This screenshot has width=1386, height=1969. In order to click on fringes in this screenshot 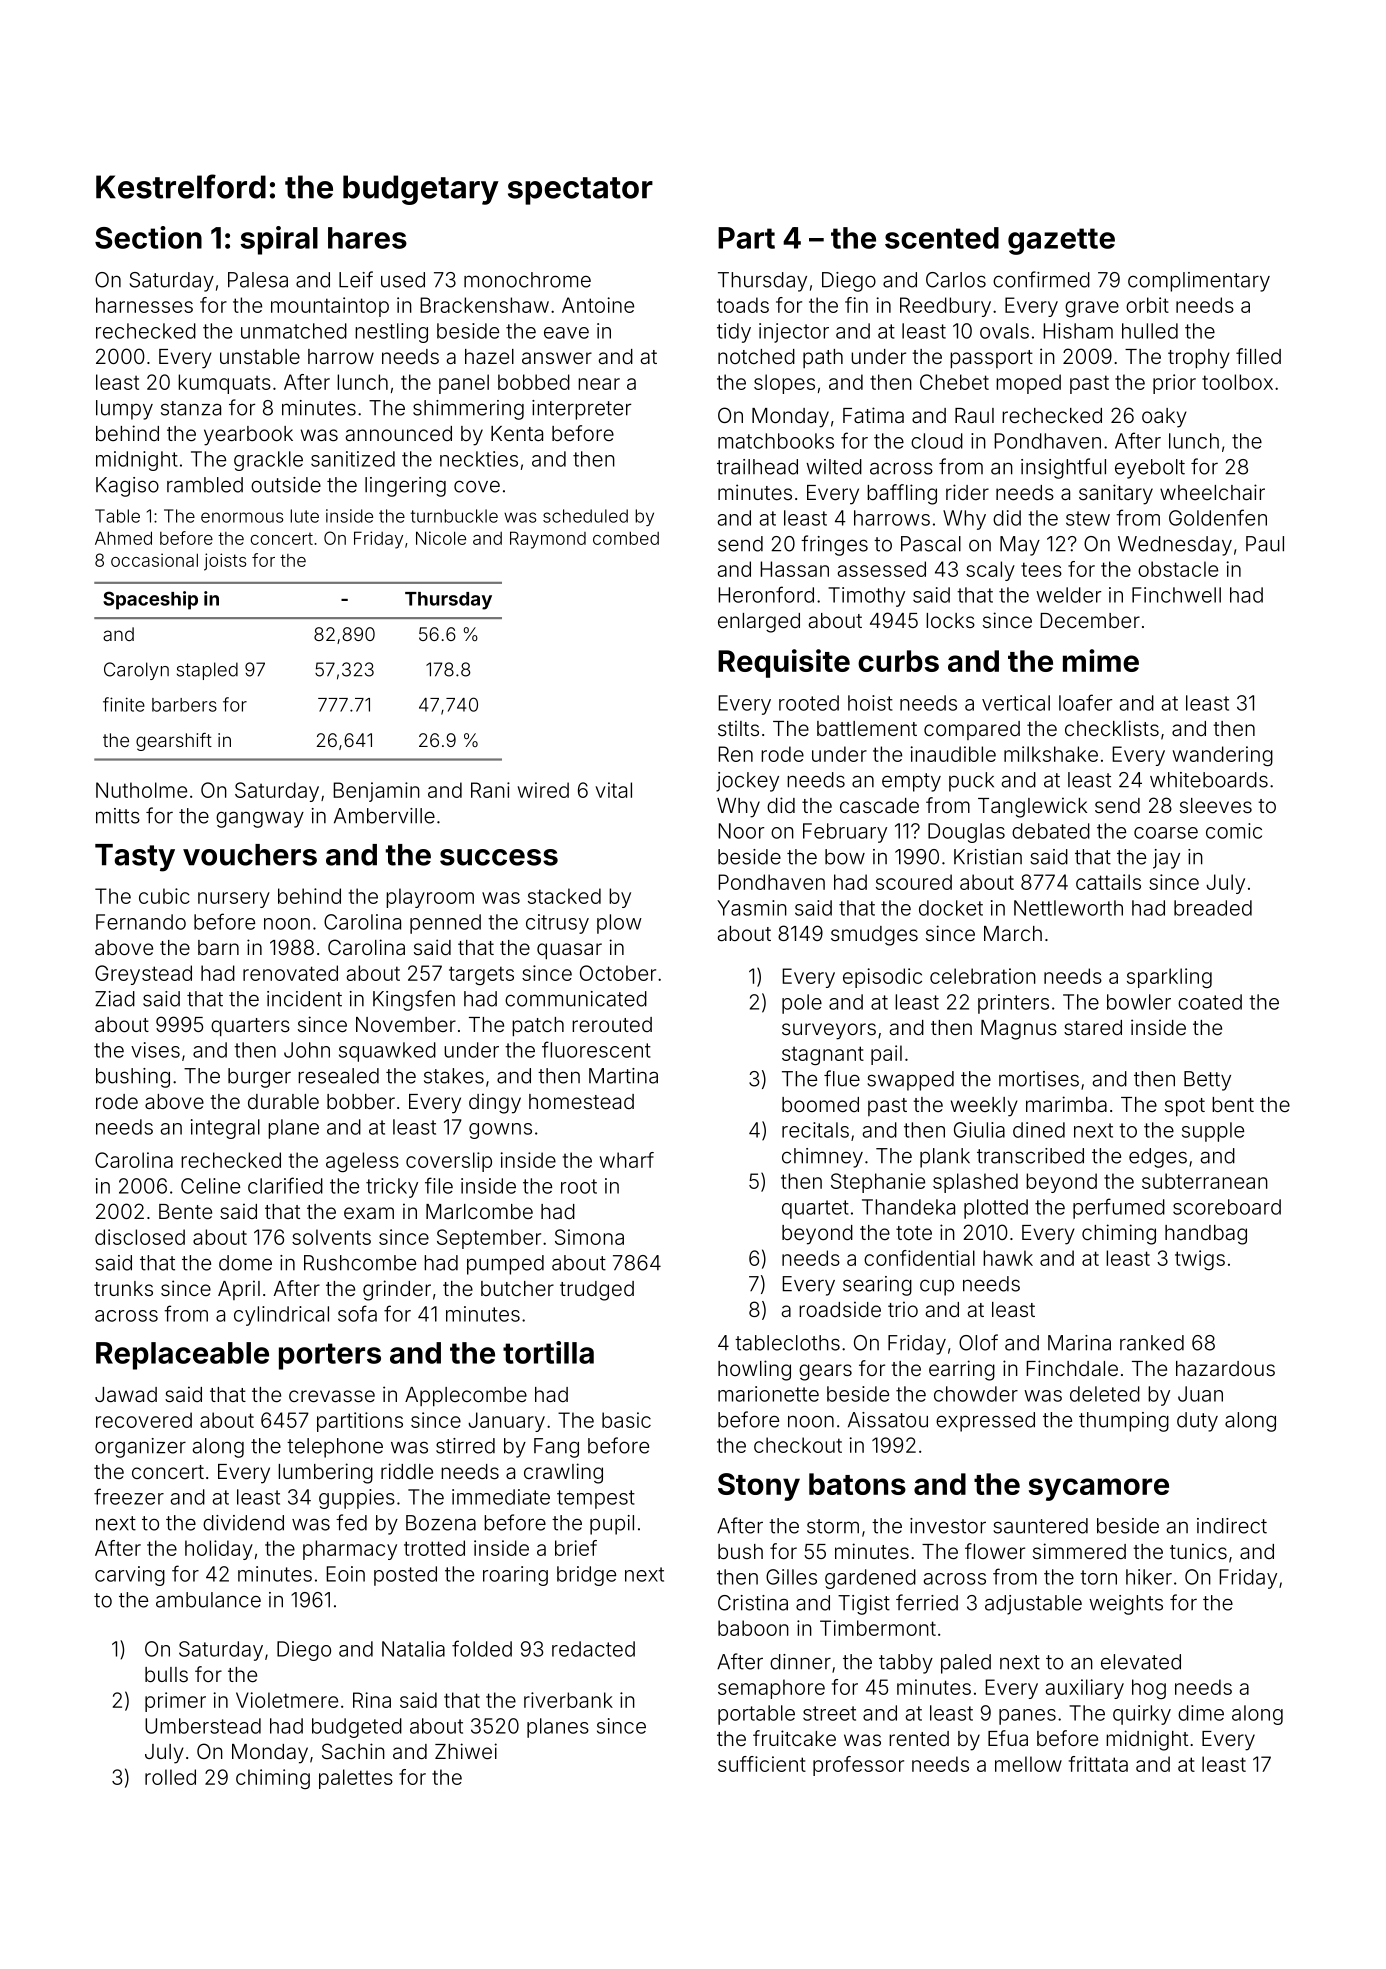, I will do `click(834, 545)`.
